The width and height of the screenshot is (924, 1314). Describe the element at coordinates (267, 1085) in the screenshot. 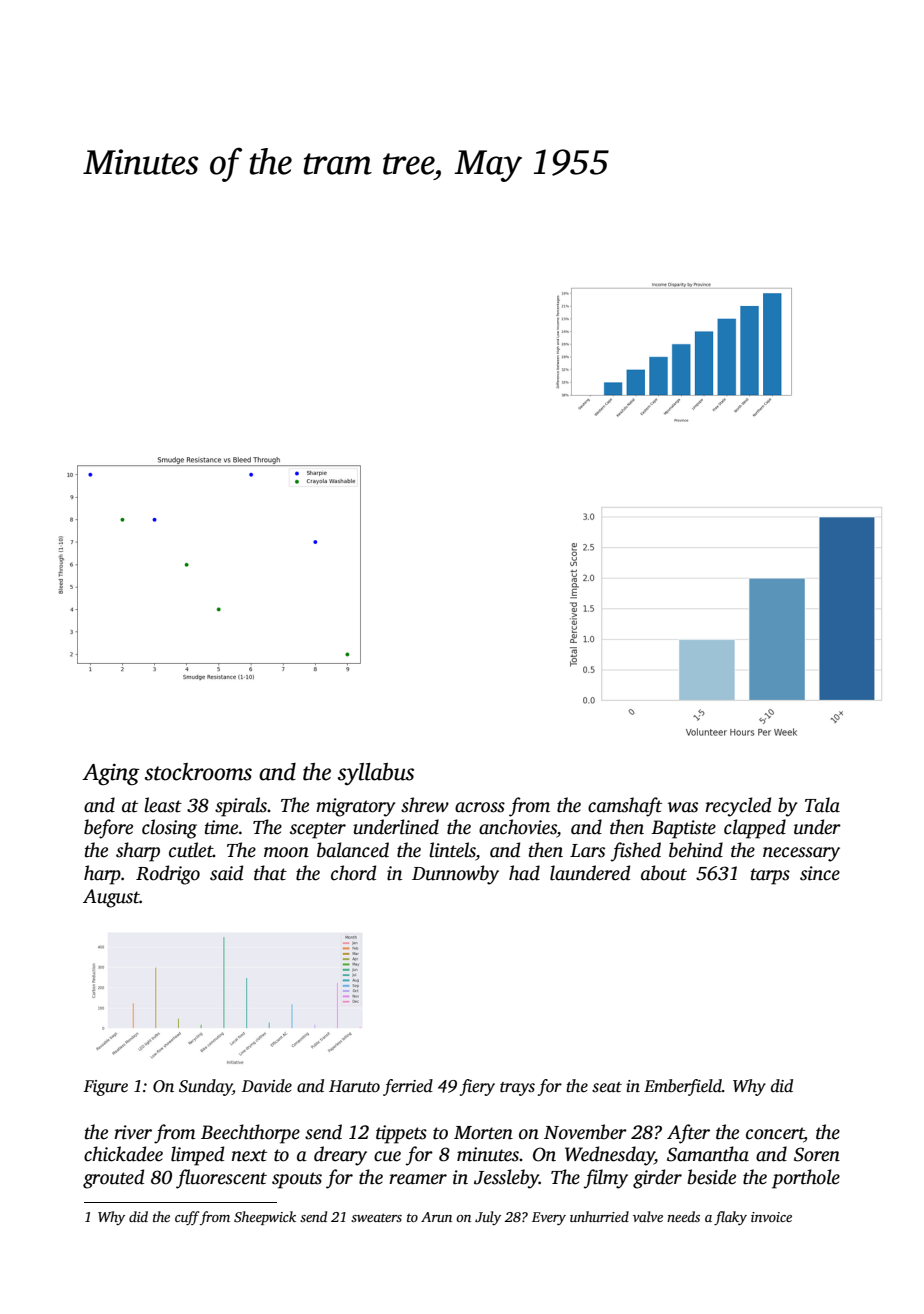

I see `Davide` at that location.
